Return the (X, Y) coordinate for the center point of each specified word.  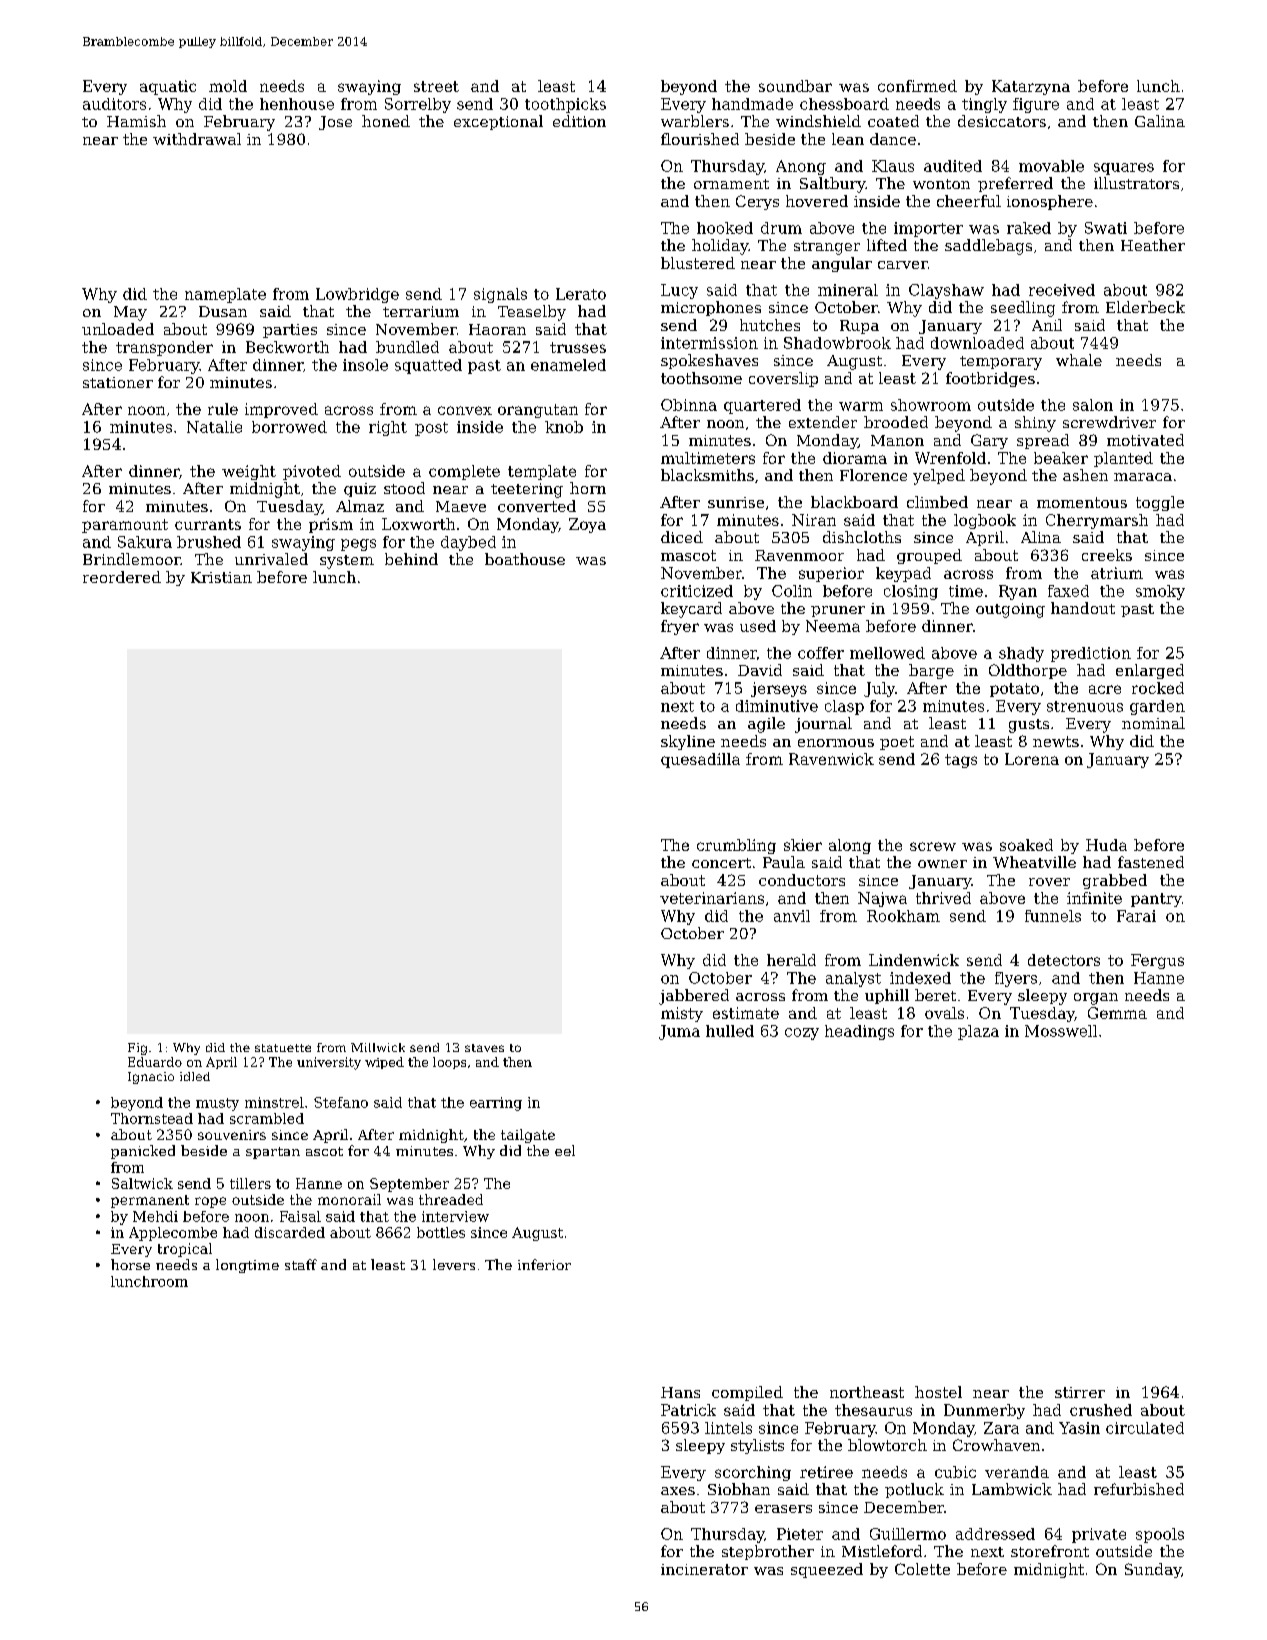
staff (301, 1264)
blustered (698, 263)
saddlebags (988, 247)
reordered (122, 577)
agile (766, 725)
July (879, 689)
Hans (680, 1392)
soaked (1026, 845)
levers (454, 1264)
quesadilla (700, 760)
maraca (1143, 477)
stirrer (1080, 1392)
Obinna (689, 405)
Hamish (136, 121)
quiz (360, 490)
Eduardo (155, 1062)
